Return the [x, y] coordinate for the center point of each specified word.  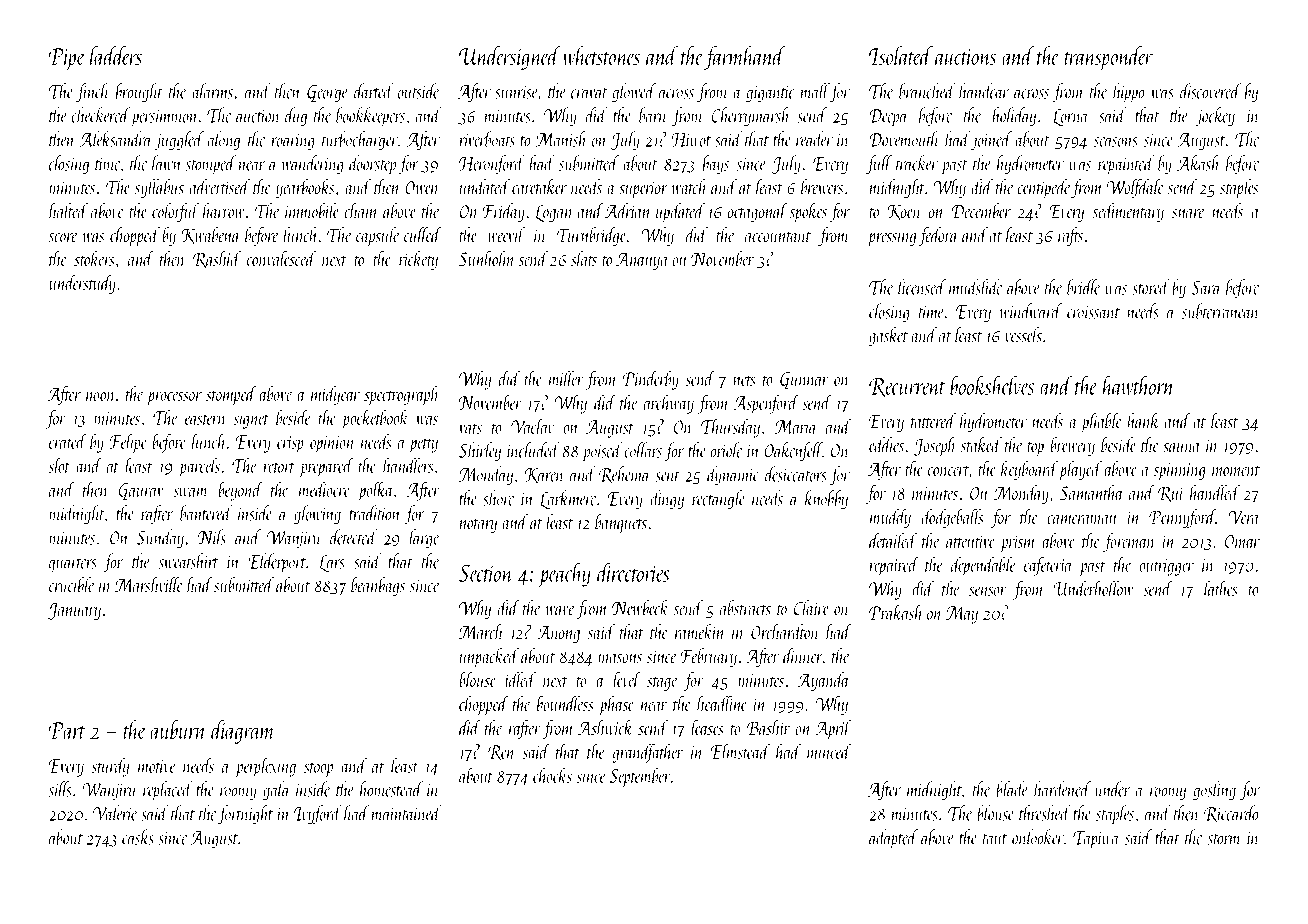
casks [138, 837]
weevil [506, 235]
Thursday [730, 428]
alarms [212, 91]
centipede [1044, 189]
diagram [243, 732]
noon [101, 396]
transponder [1108, 58]
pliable [1101, 423]
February [709, 657]
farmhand [745, 58]
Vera [1243, 517]
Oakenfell [793, 452]
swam [191, 492]
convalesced [281, 258]
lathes [1221, 588]
